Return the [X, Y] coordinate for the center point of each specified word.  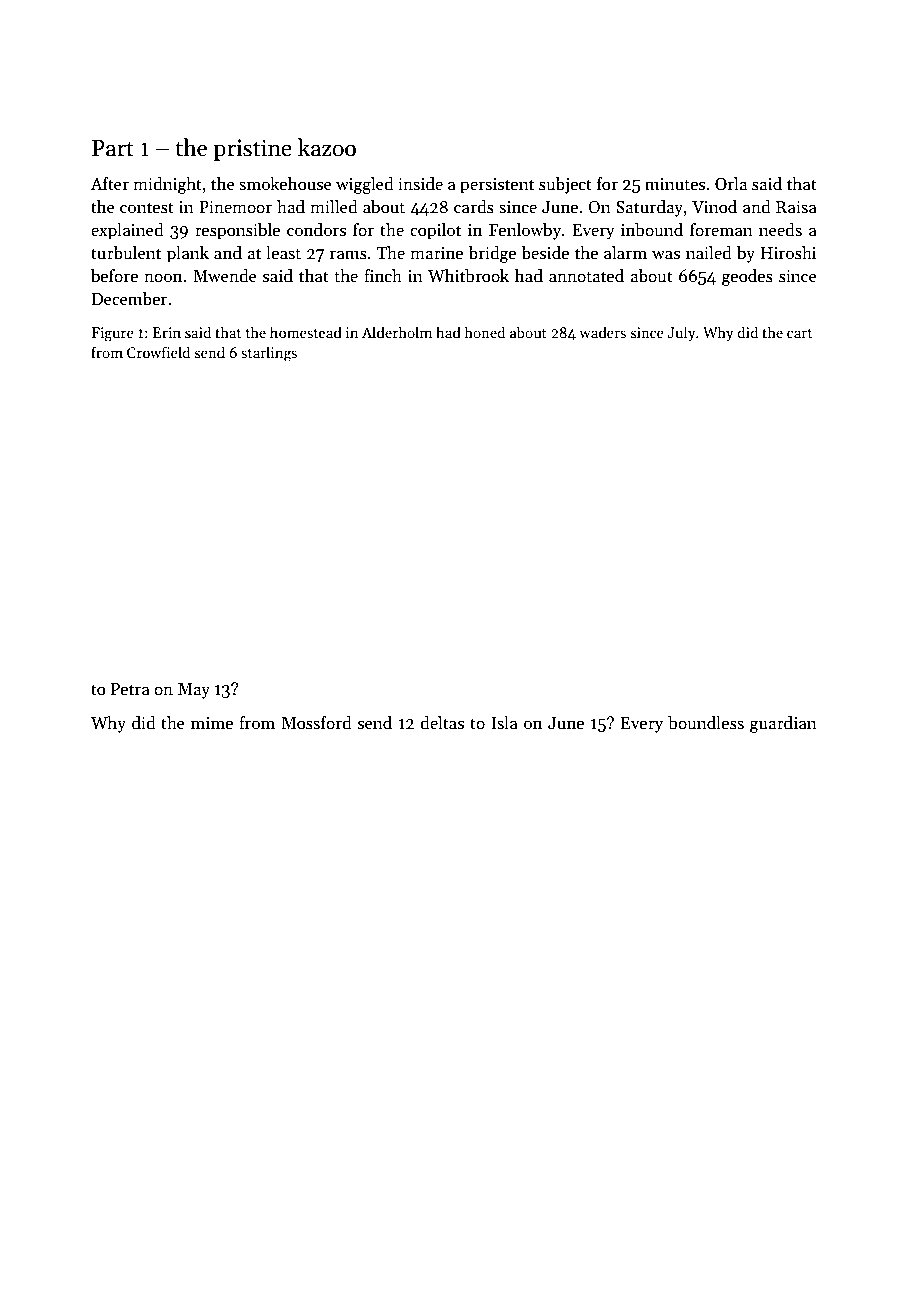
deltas [442, 723]
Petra [130, 689]
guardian [783, 724]
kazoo [327, 147]
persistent [497, 186]
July [681, 333]
